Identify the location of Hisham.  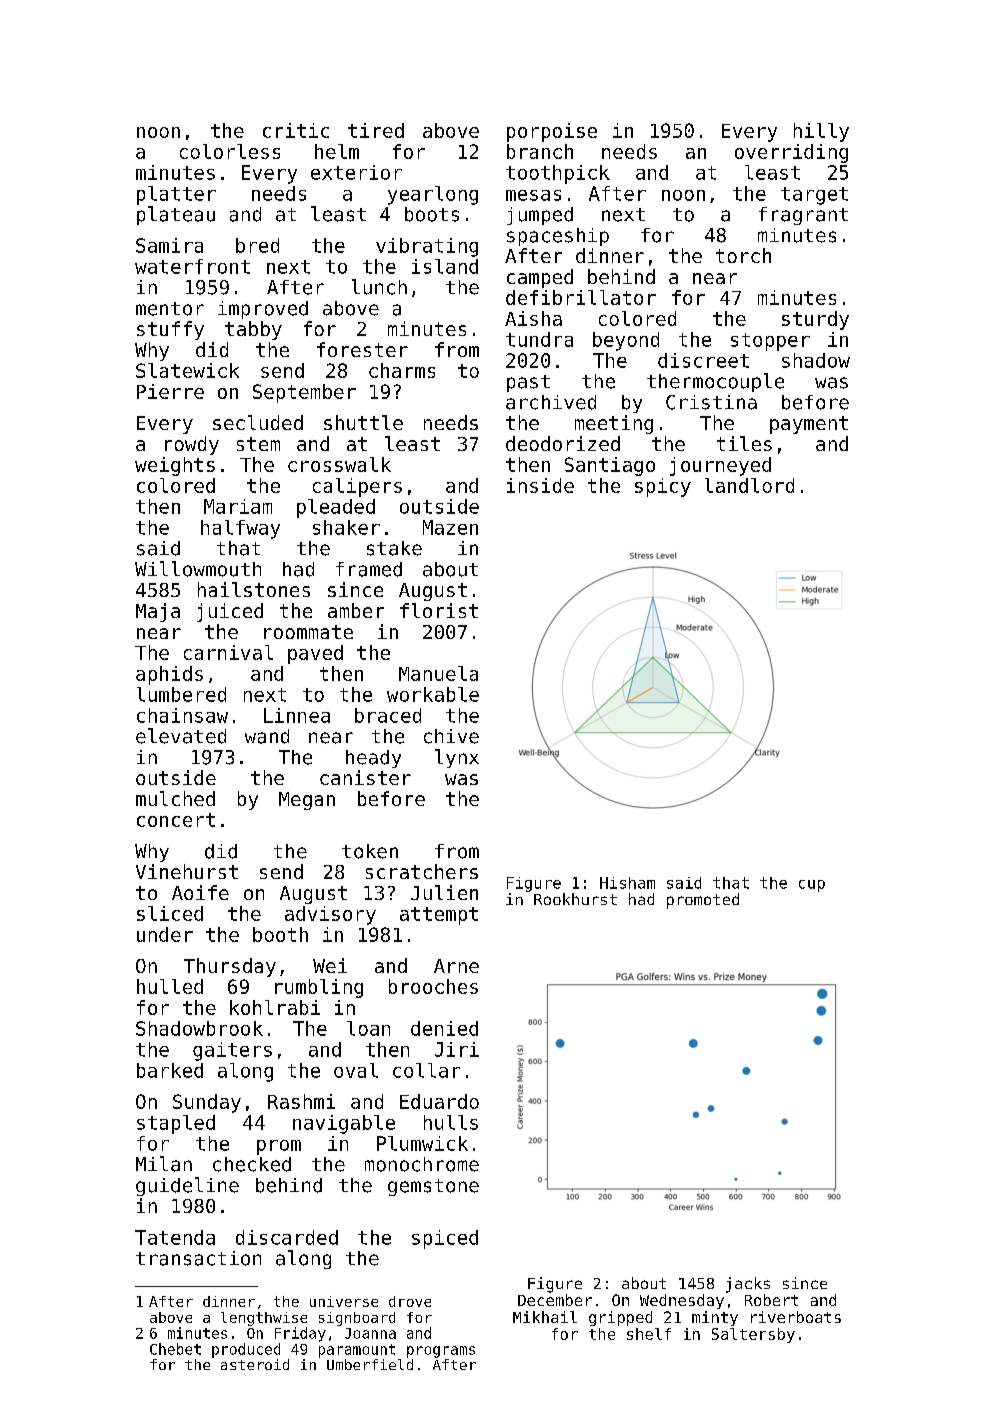
(627, 883).
